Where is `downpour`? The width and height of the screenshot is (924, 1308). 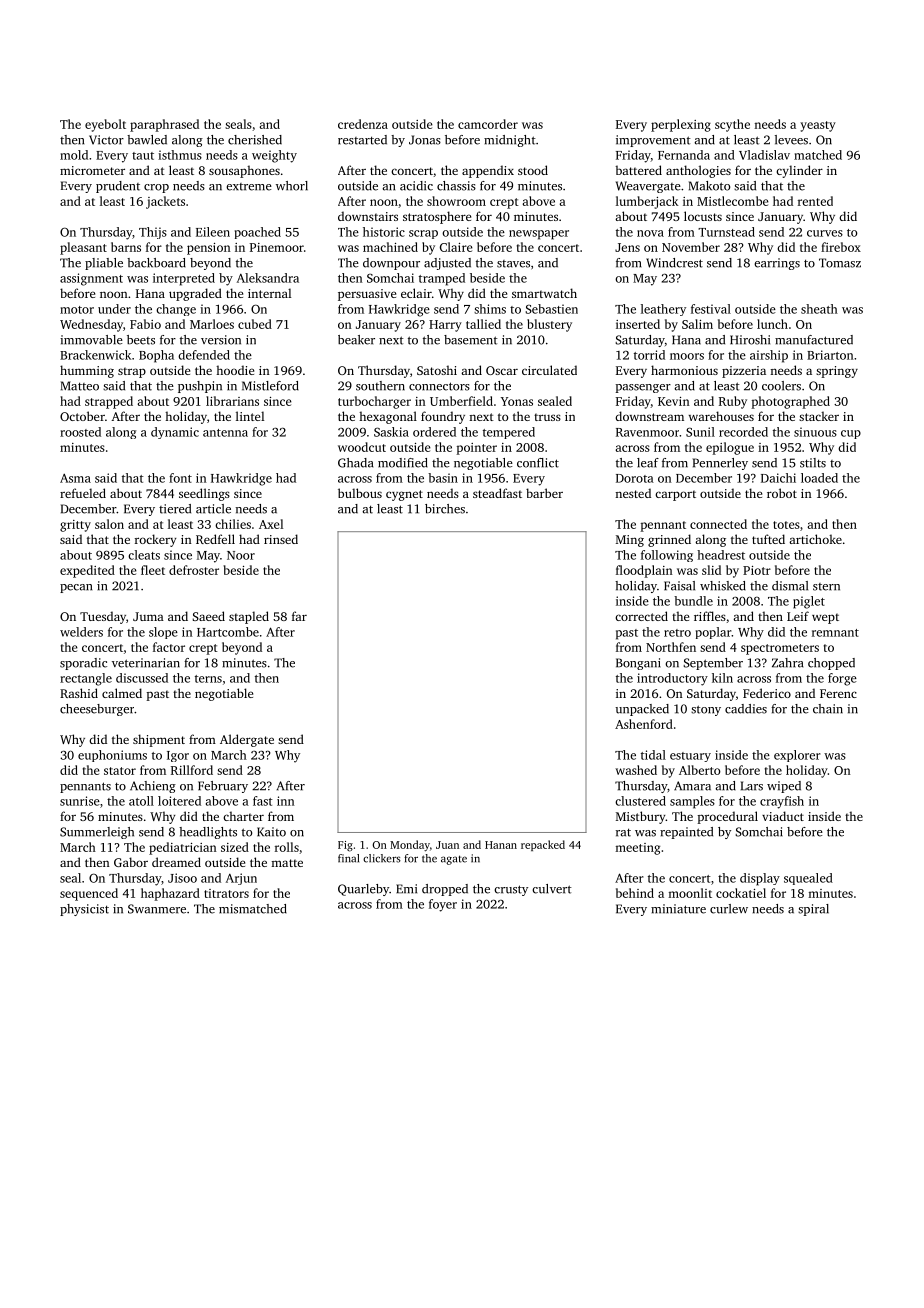
downpour is located at coordinates (391, 264).
